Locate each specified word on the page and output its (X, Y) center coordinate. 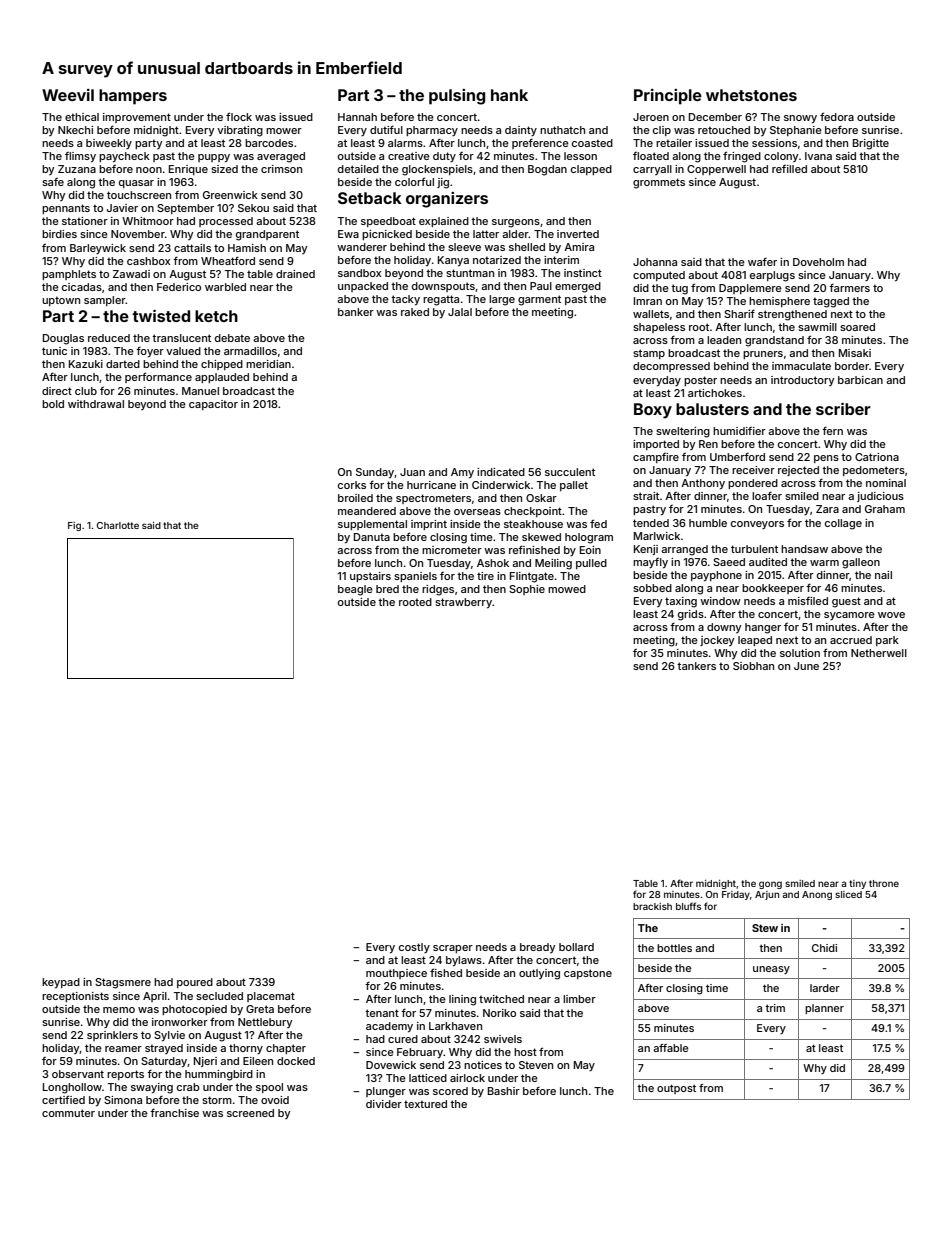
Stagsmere (123, 983)
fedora (837, 116)
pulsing (457, 97)
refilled (789, 169)
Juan (412, 472)
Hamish (247, 248)
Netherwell (879, 653)
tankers (696, 666)
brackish (652, 906)
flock (239, 116)
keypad (61, 983)
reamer (123, 1049)
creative (409, 156)
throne (884, 883)
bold (53, 404)
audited (768, 562)
